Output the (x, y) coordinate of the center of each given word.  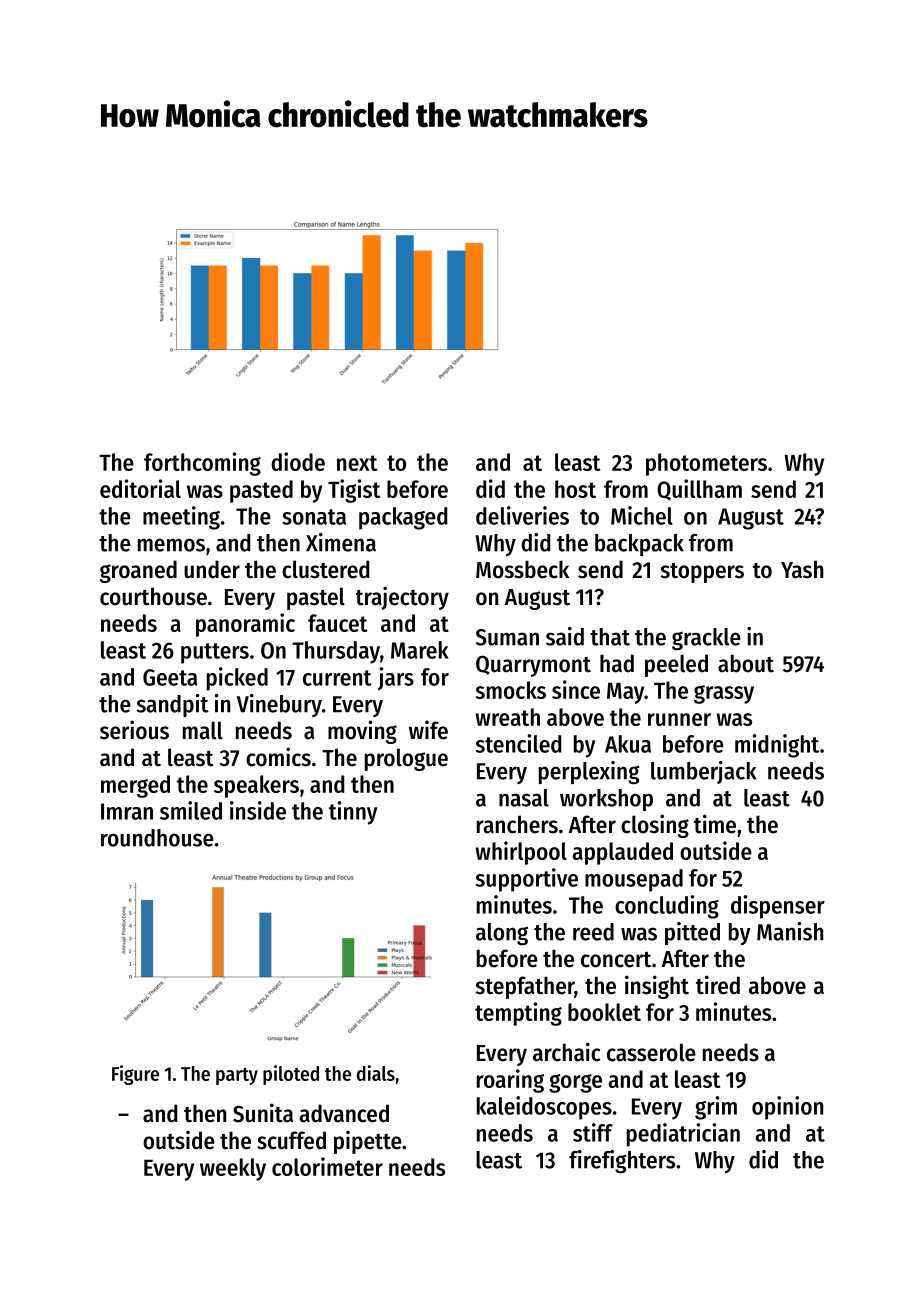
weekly (233, 1169)
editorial (140, 488)
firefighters (622, 1162)
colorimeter (327, 1166)
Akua (628, 744)
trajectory (402, 598)
